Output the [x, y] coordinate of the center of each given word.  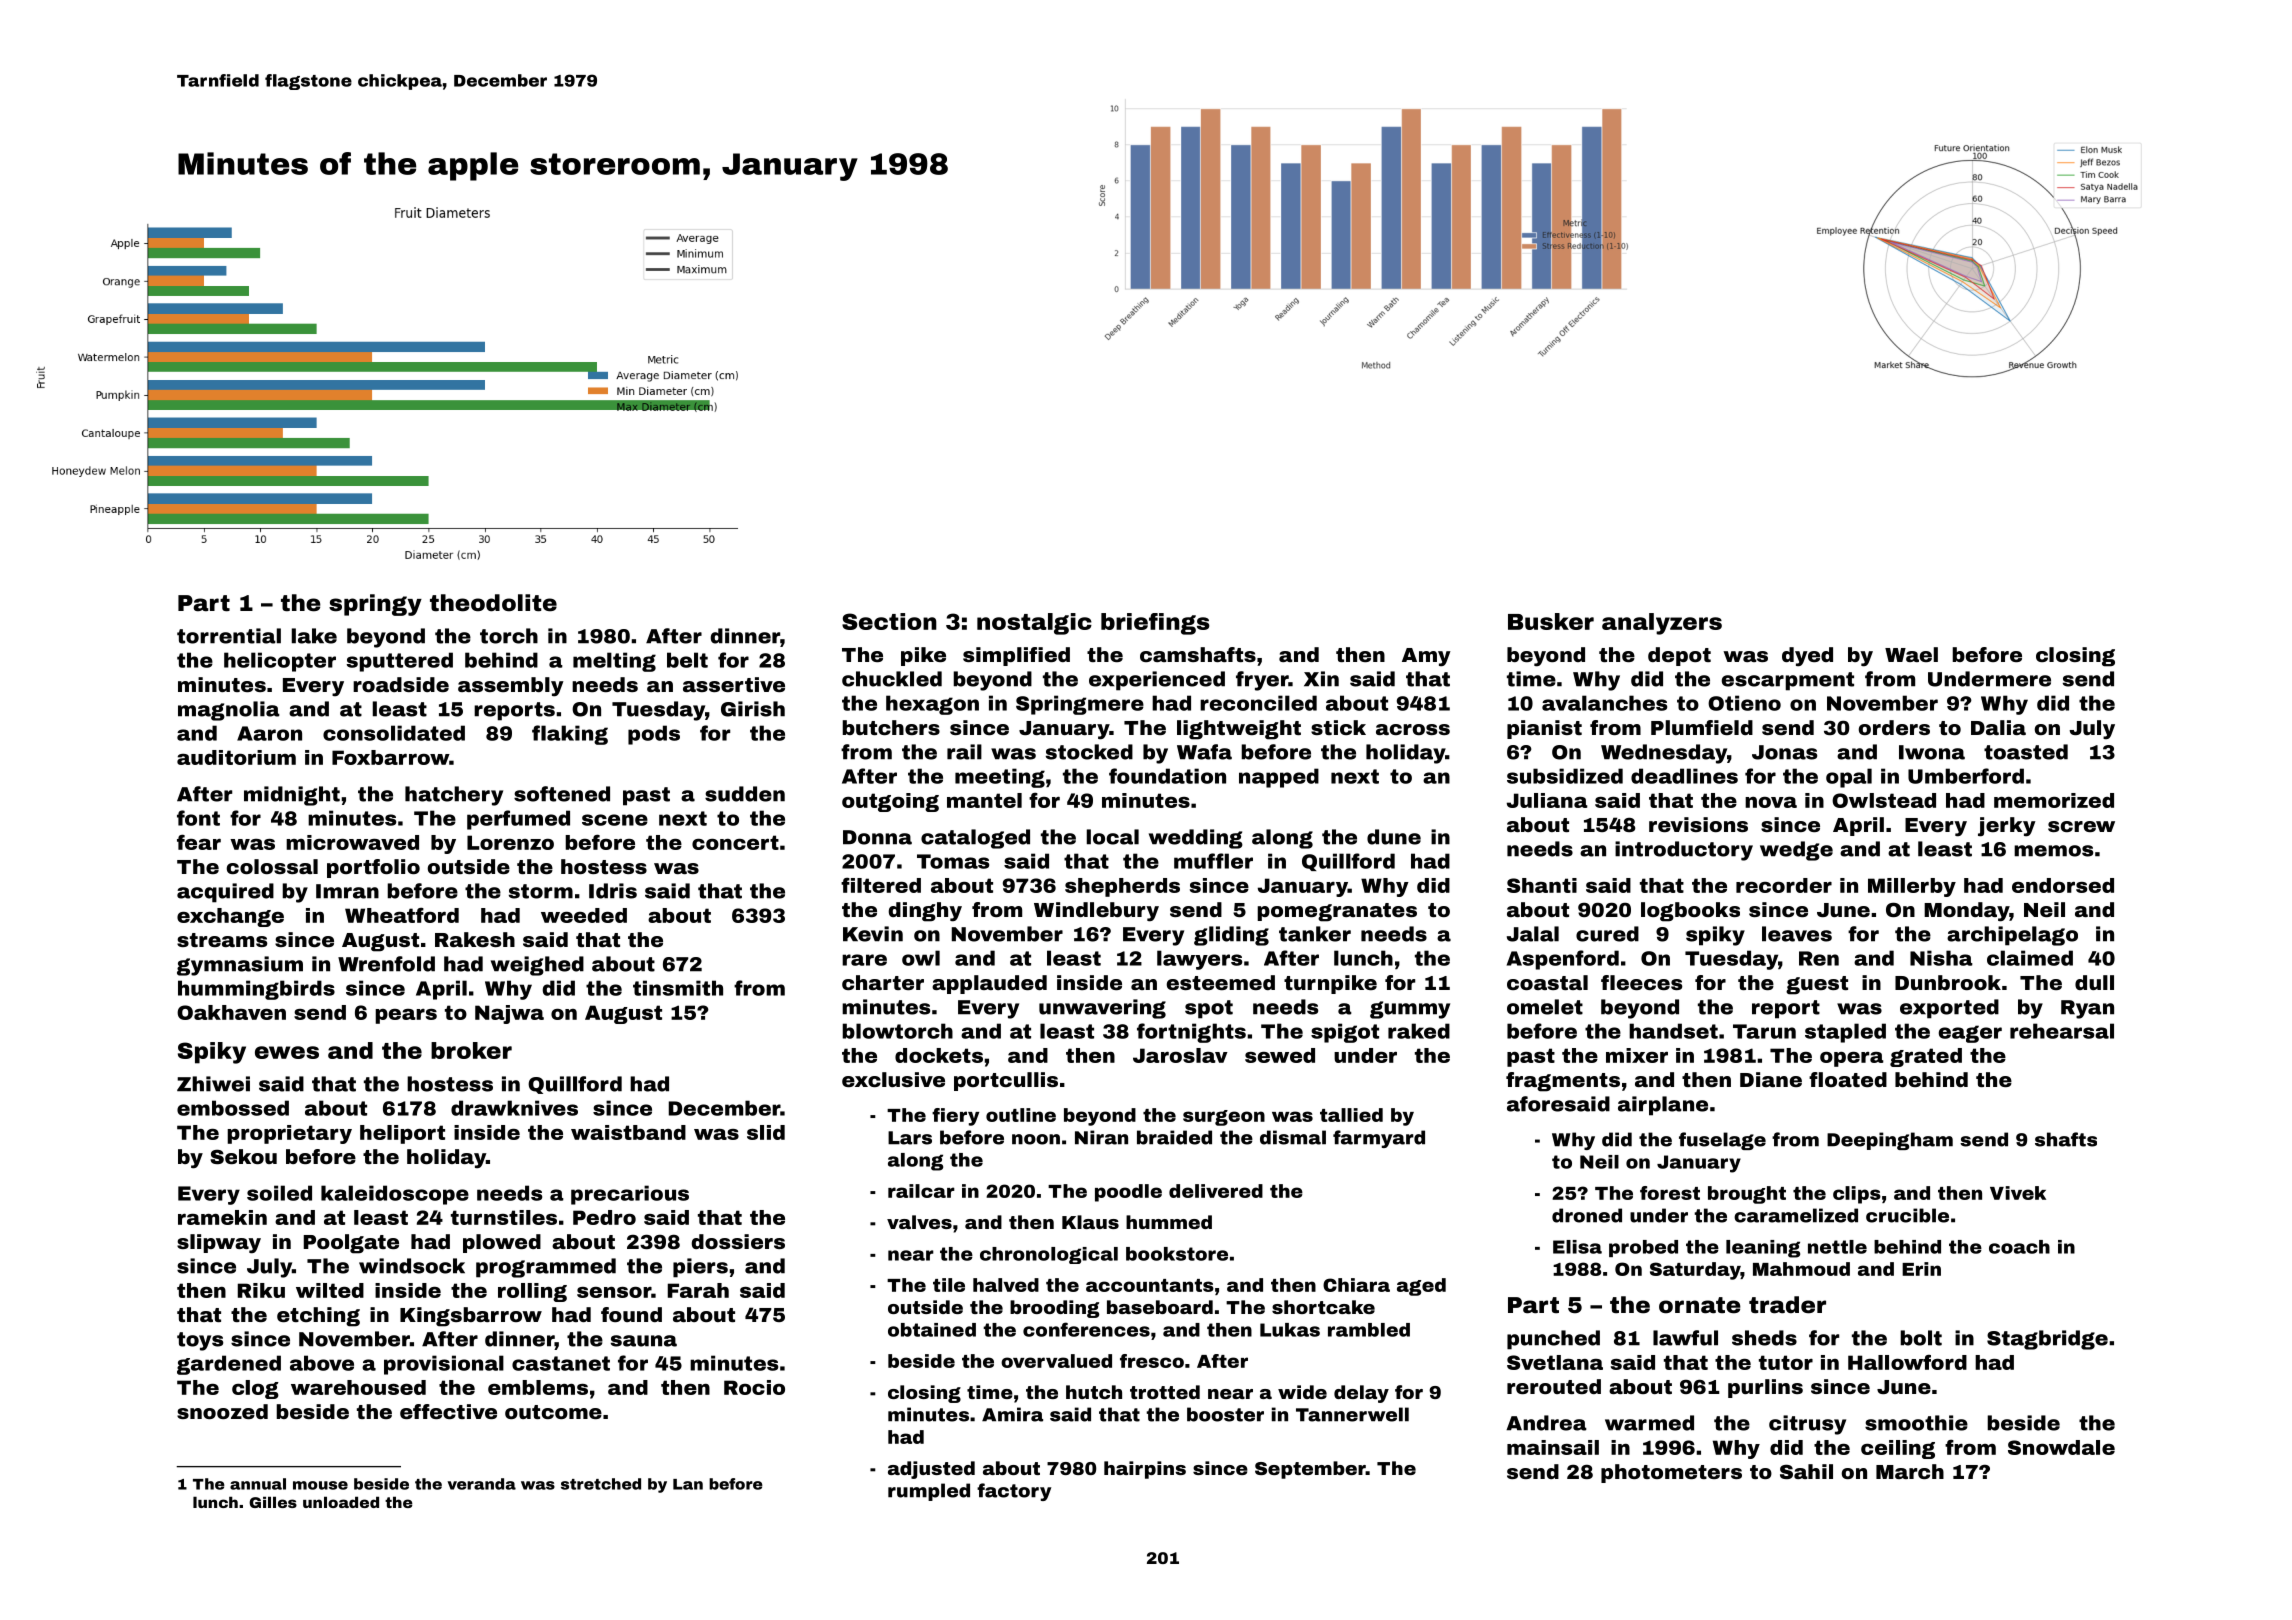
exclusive [893, 1079]
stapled [1845, 1033]
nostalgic [1034, 624]
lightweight [1239, 730]
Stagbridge [2047, 1340]
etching [318, 1317]
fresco [1152, 1361]
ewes [287, 1052]
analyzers [1662, 624]
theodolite [493, 603]
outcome [553, 1412]
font [198, 818]
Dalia [1998, 727]
